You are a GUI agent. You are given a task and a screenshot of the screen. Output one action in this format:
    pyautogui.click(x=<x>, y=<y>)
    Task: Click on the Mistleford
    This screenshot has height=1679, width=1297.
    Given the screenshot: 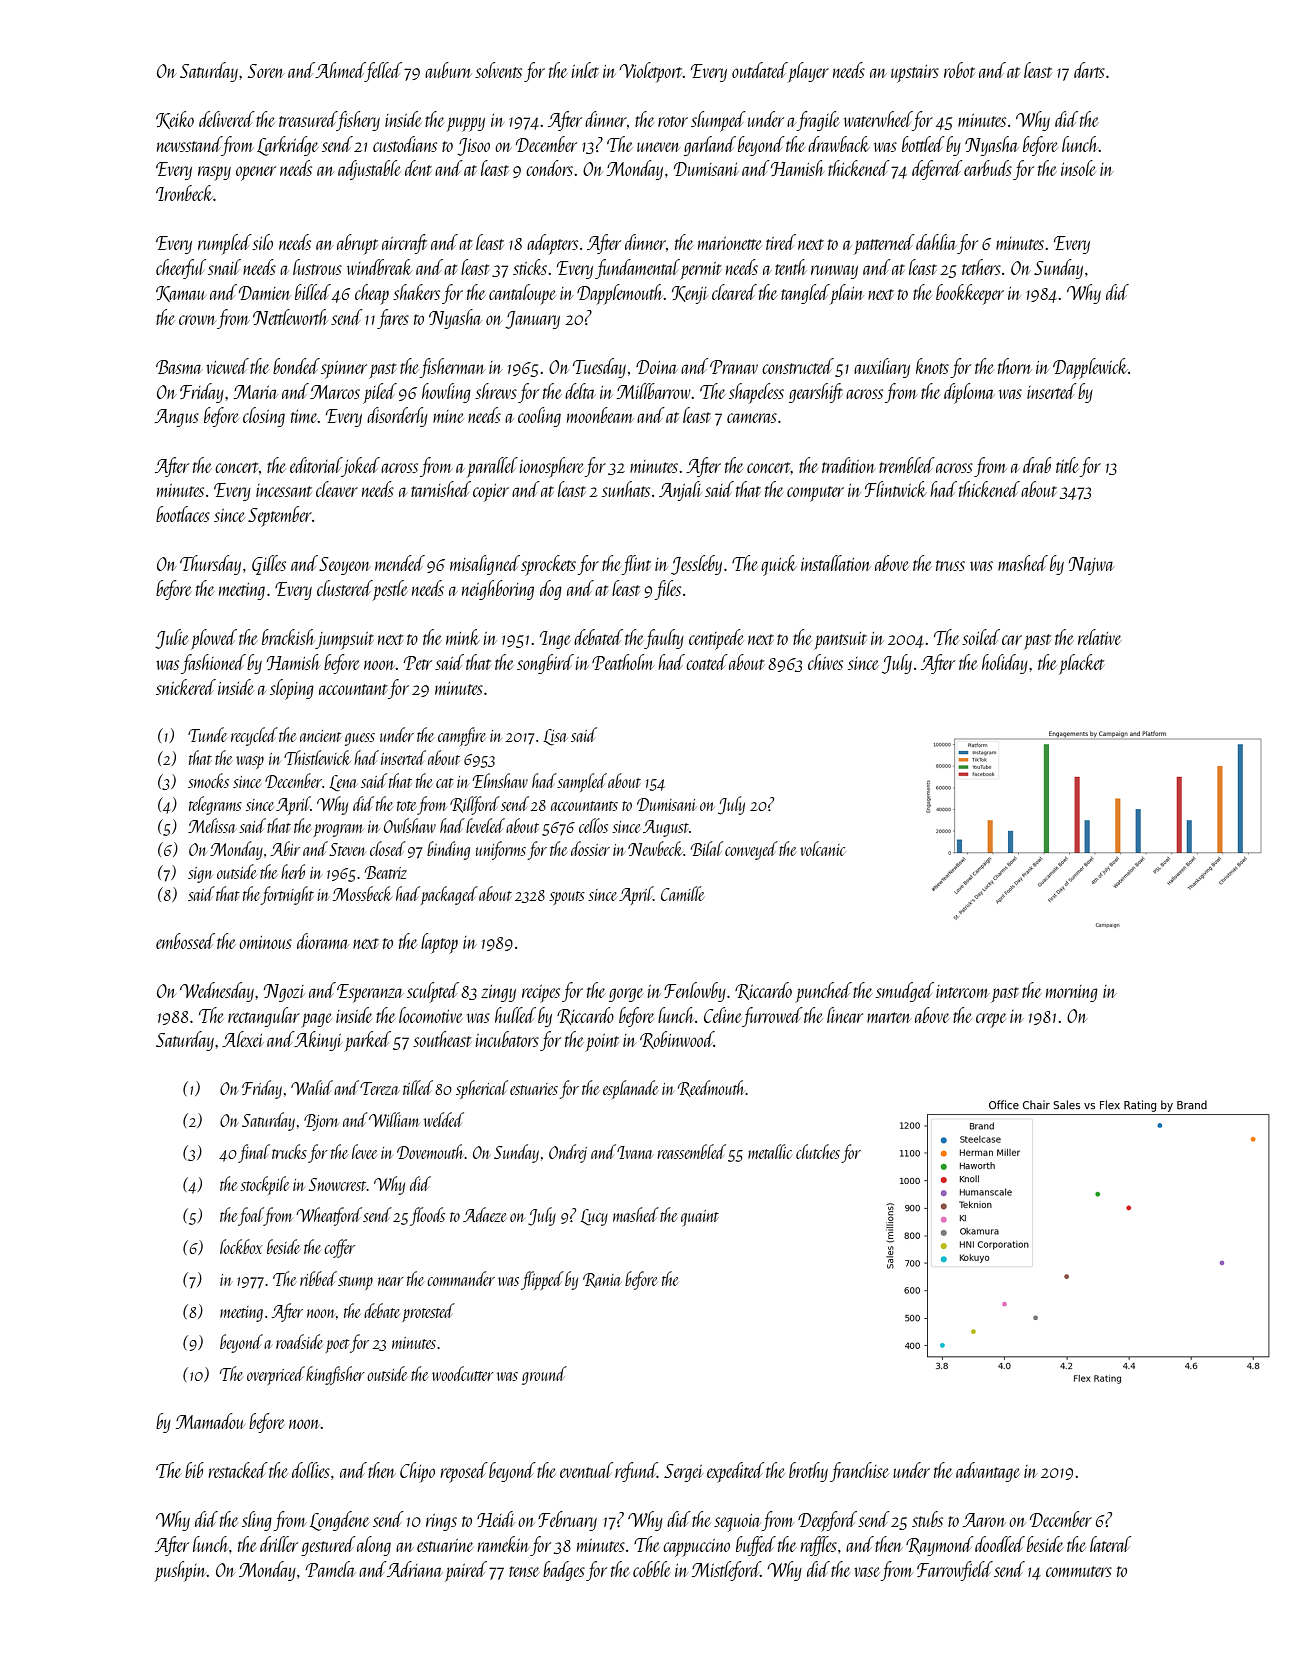 What is the action you would take?
    pyautogui.click(x=726, y=1571)
